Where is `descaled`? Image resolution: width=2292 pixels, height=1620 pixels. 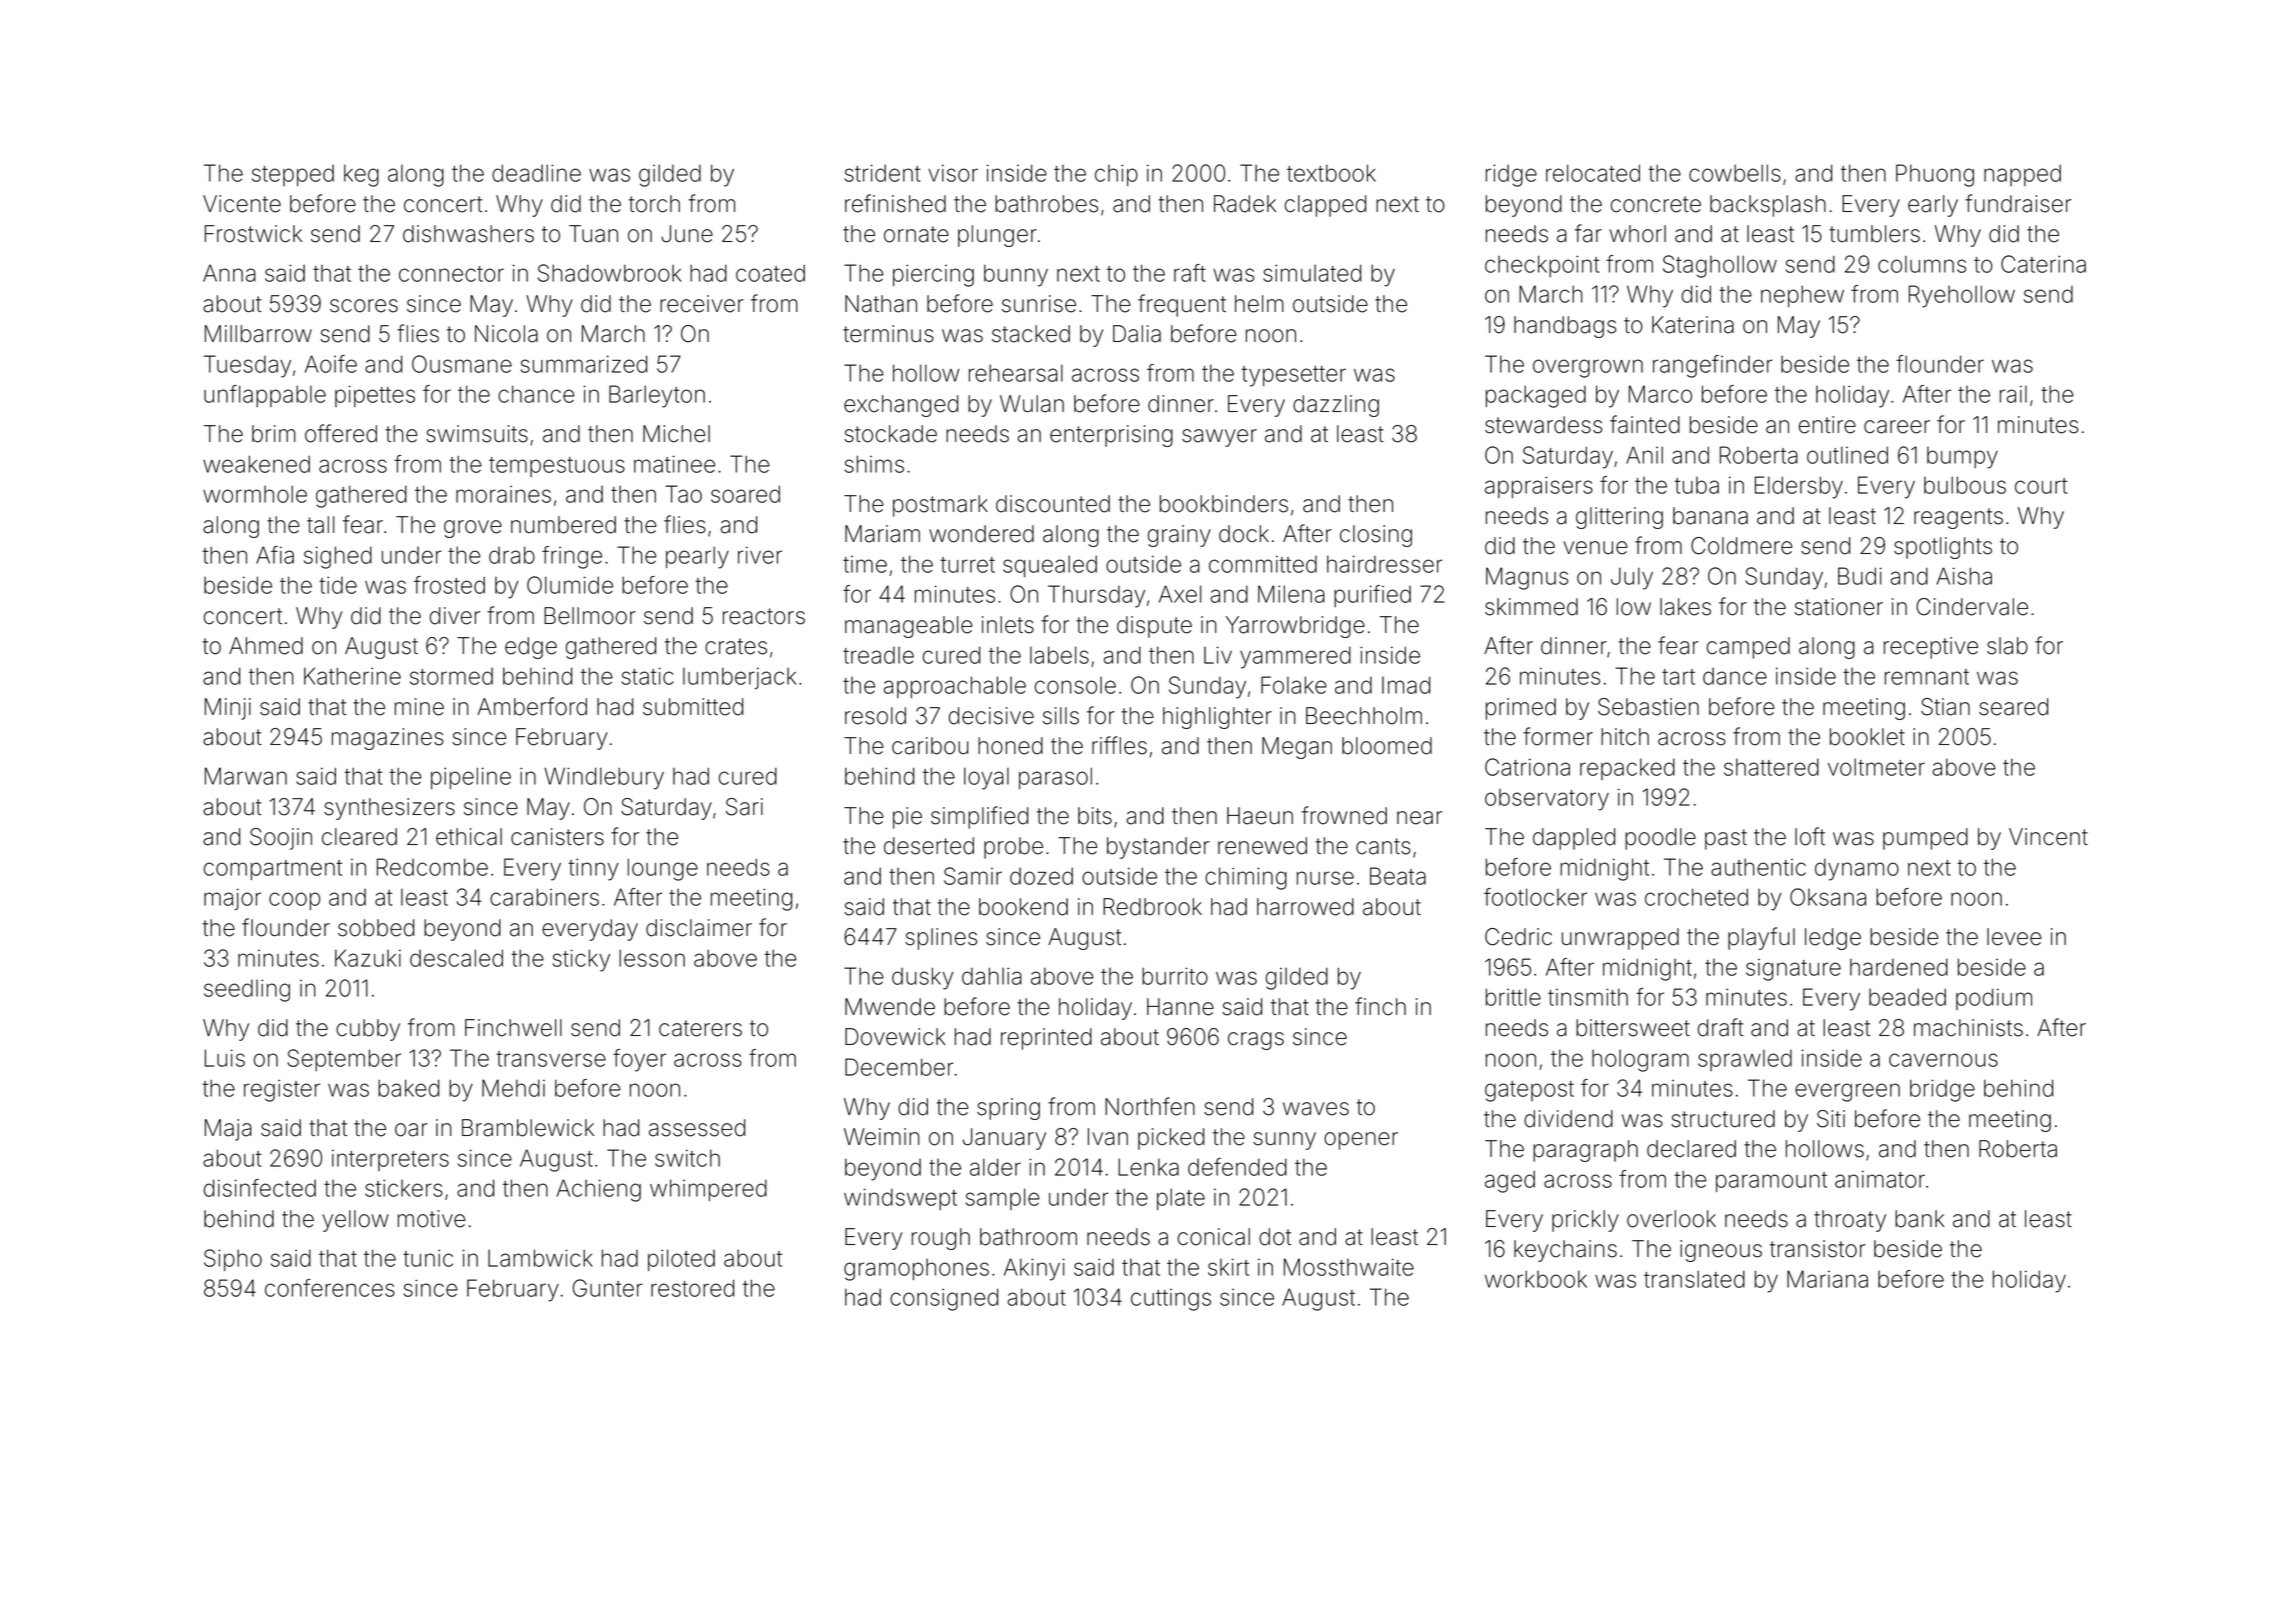 descaled is located at coordinates (456, 958).
